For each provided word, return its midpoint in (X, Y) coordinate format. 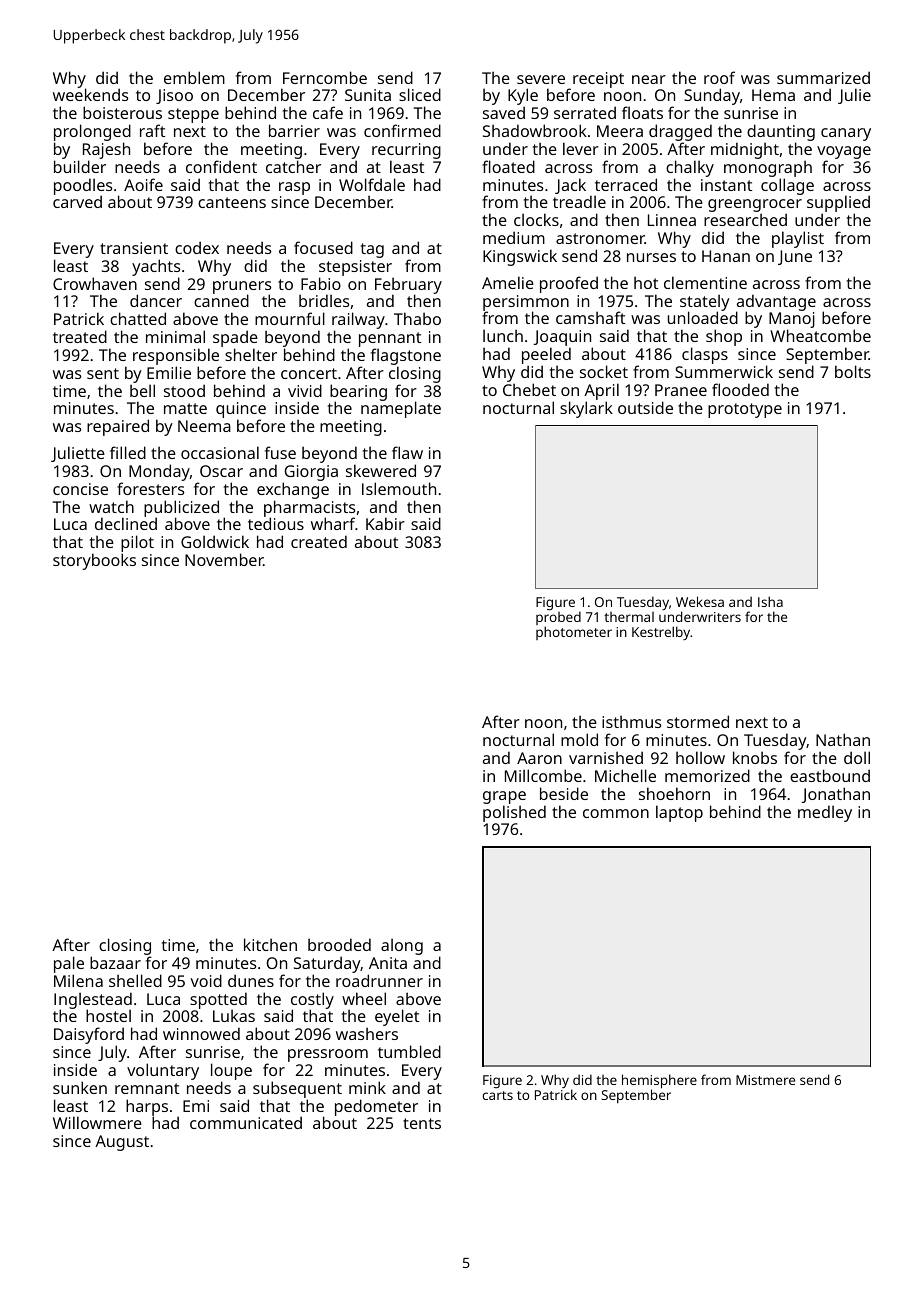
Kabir (385, 523)
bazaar (115, 962)
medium (514, 237)
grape (504, 797)
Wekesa (700, 601)
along (402, 946)
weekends (90, 95)
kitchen (270, 944)
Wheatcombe (820, 336)
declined (126, 524)
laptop (679, 813)
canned (221, 301)
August (122, 1143)
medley (825, 813)
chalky (690, 168)
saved (504, 113)
